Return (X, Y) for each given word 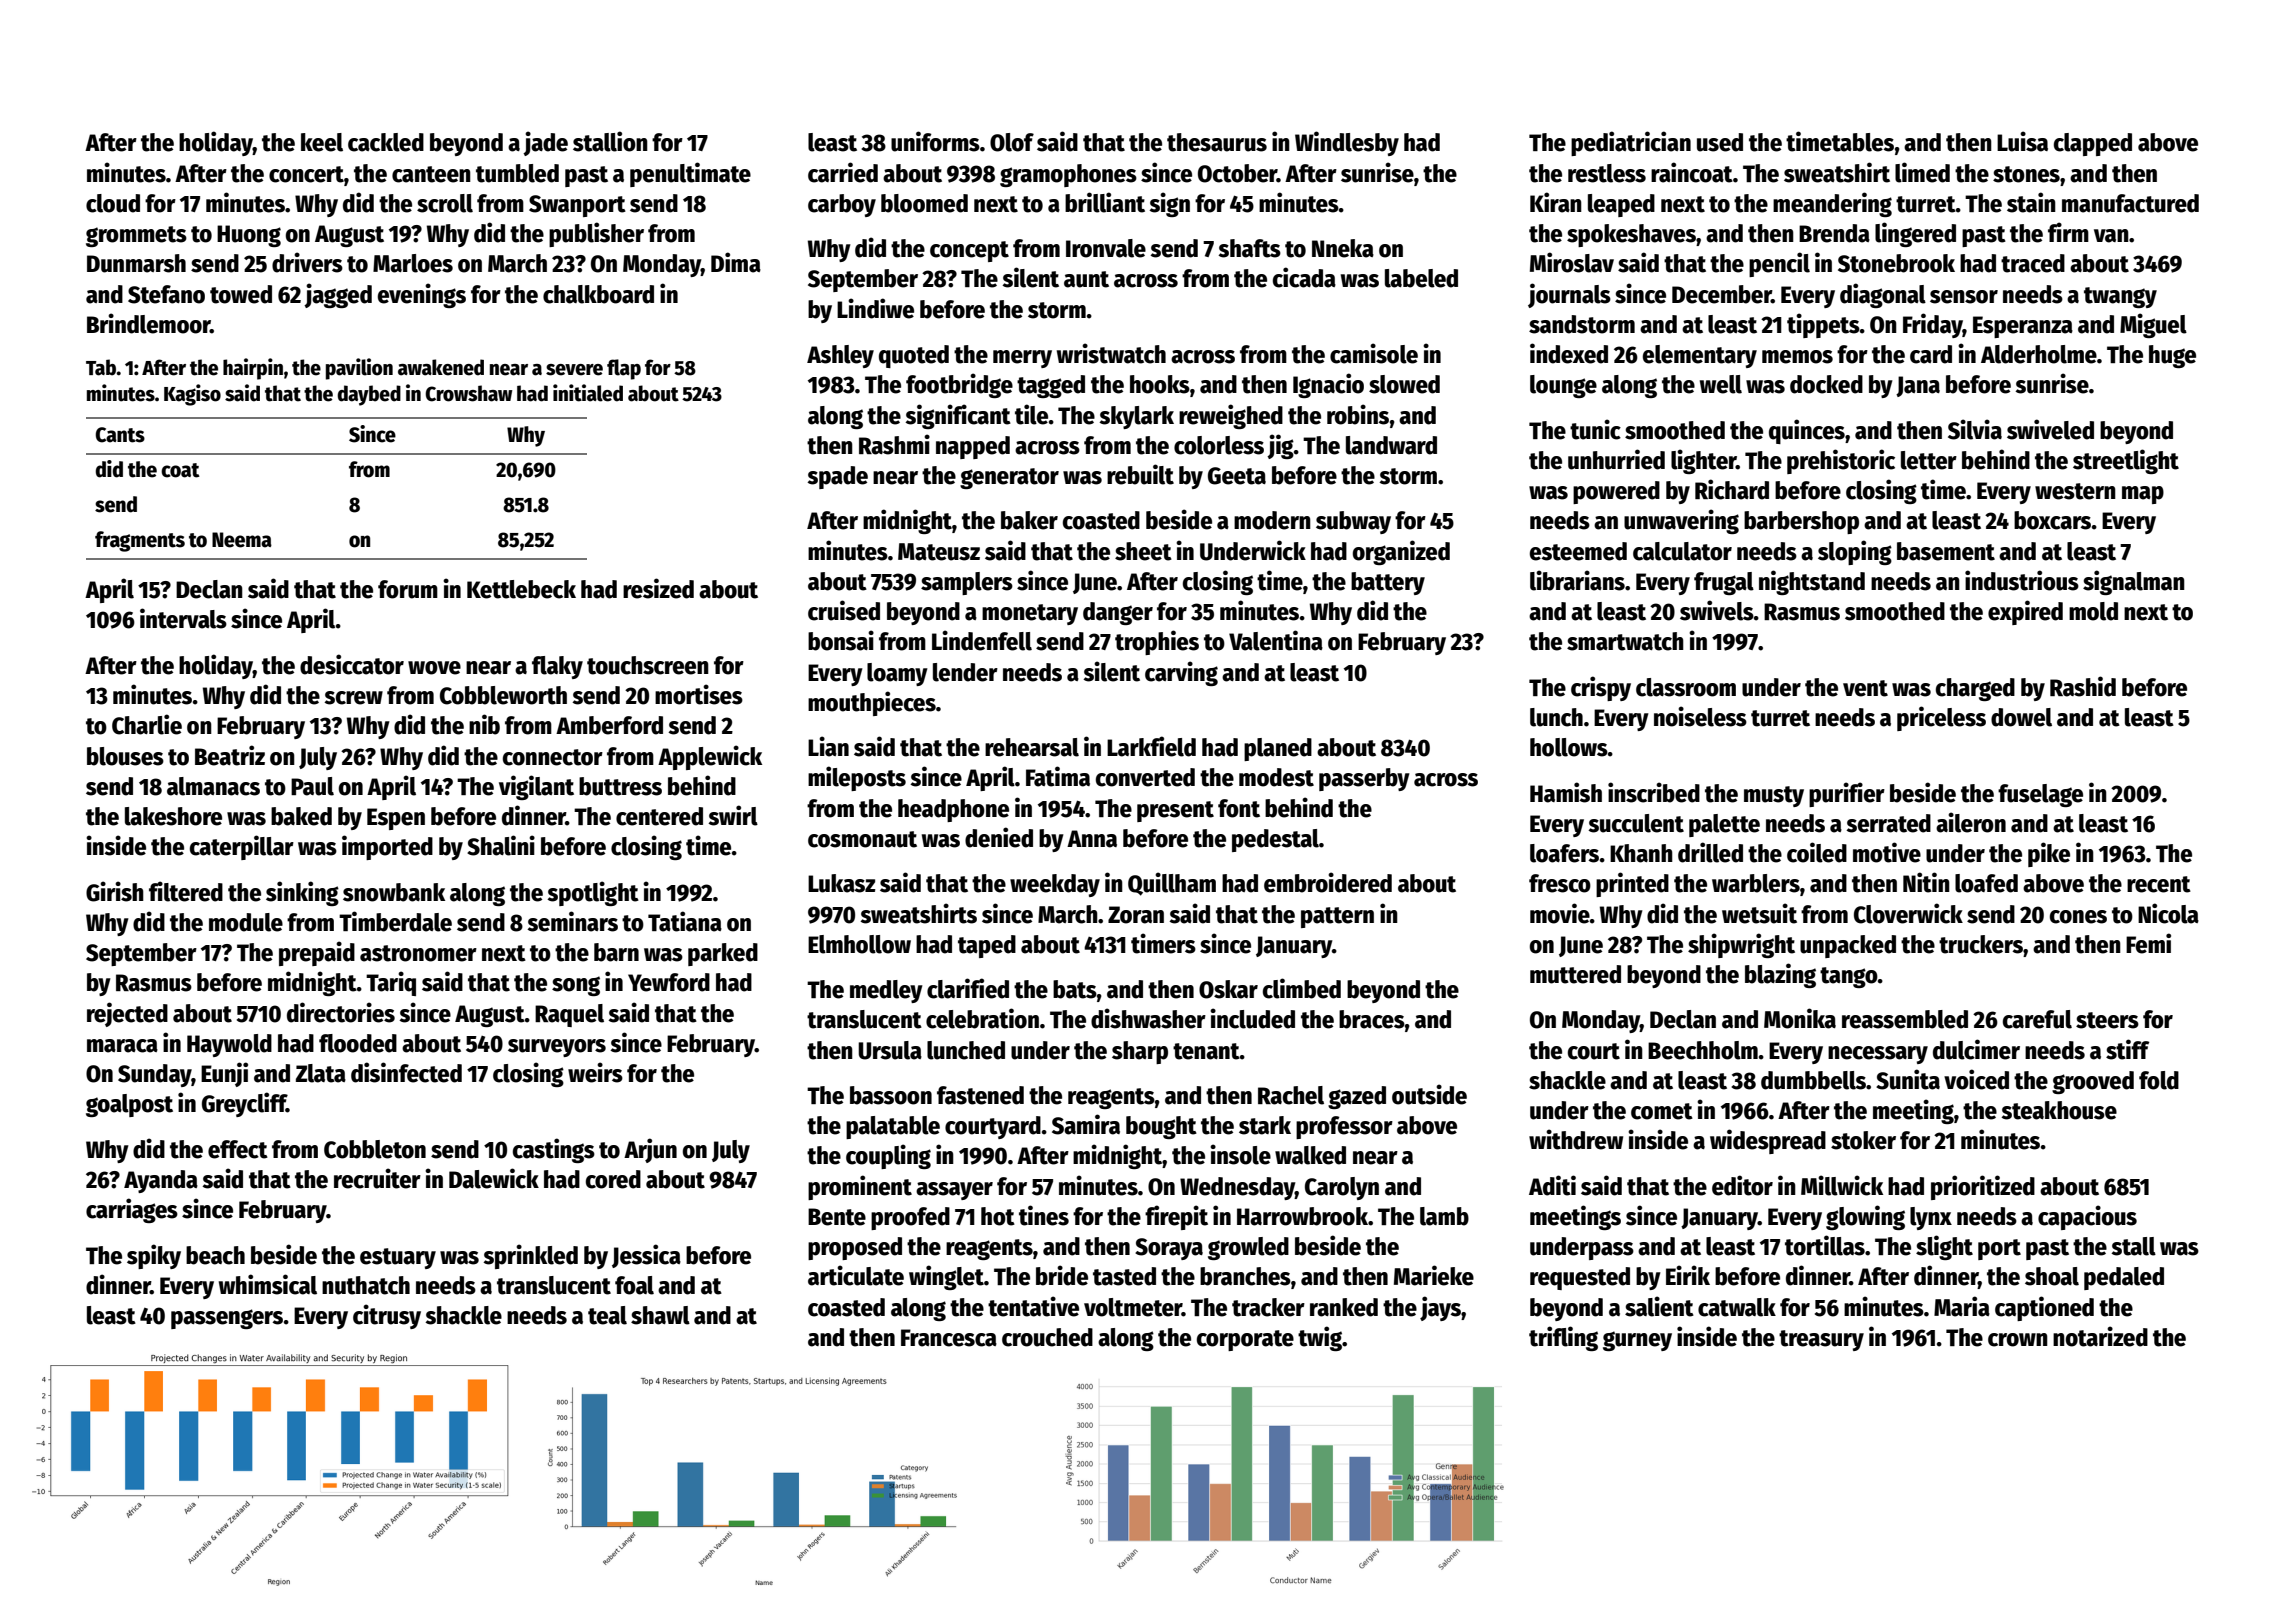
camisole (1374, 353)
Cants (120, 435)
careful (2037, 1019)
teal (607, 1315)
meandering (1832, 204)
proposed (855, 1248)
